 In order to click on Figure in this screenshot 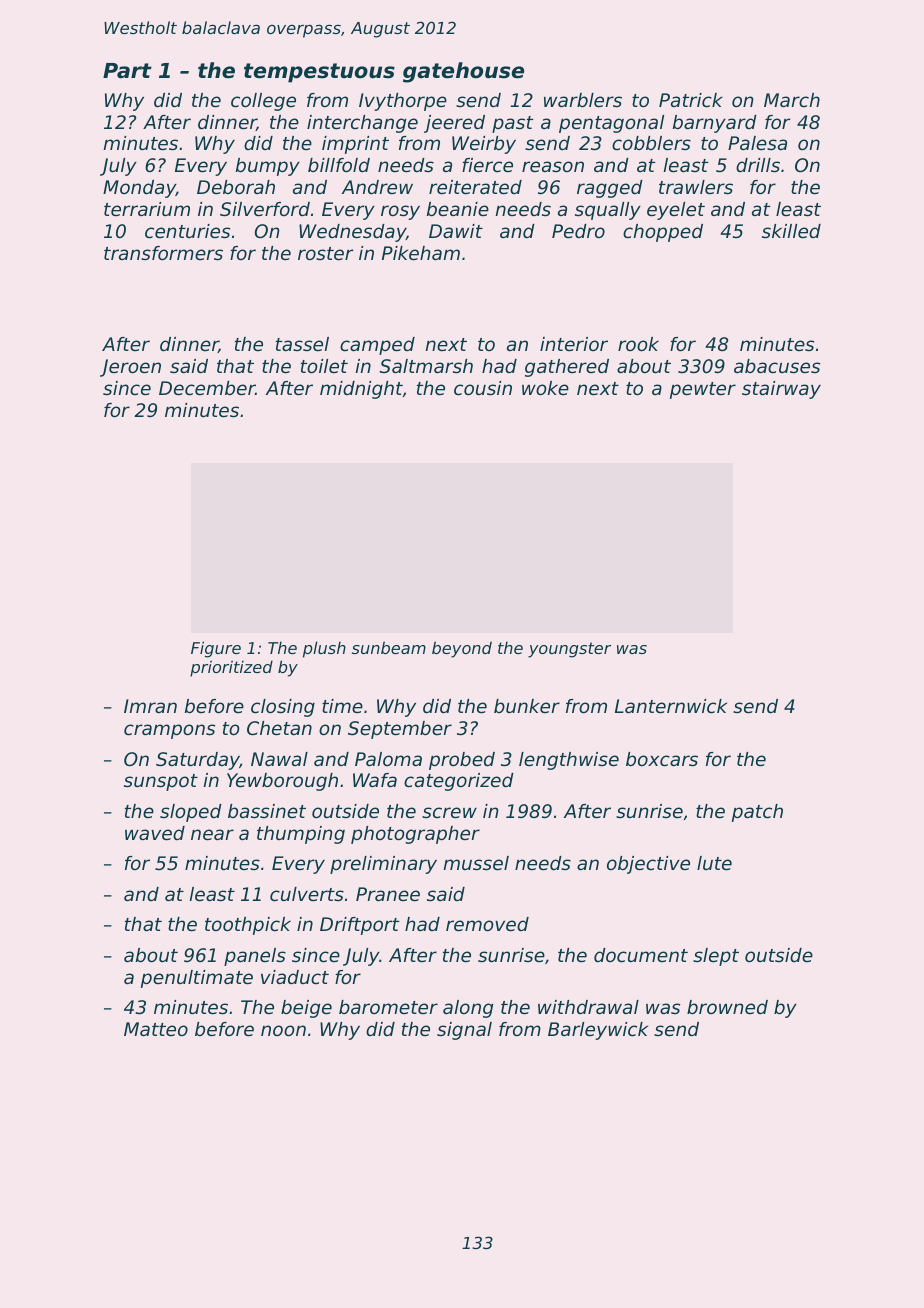, I will do `click(216, 649)`.
